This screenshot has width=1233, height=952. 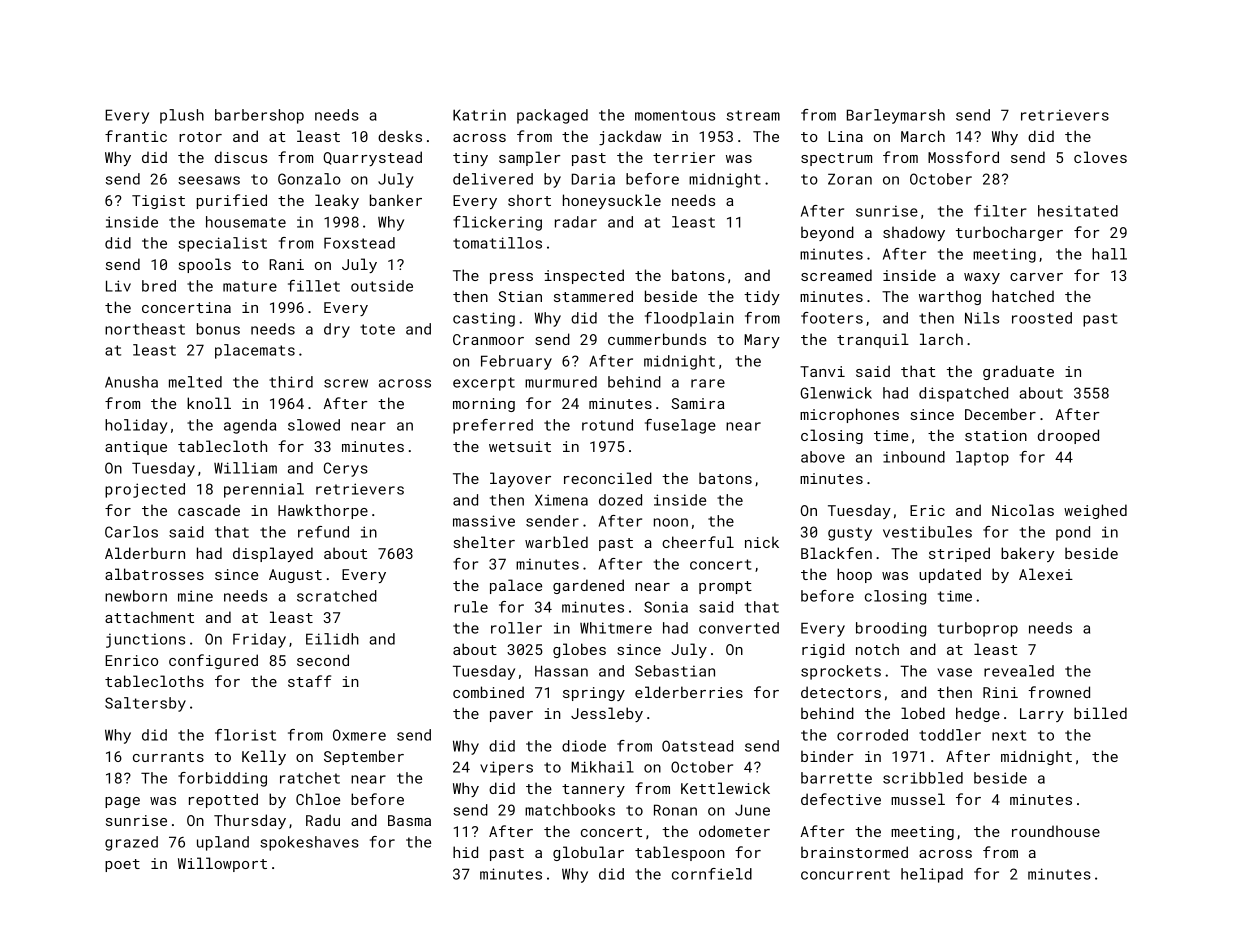 What do you see at coordinates (588, 853) in the screenshot?
I see `globular` at bounding box center [588, 853].
